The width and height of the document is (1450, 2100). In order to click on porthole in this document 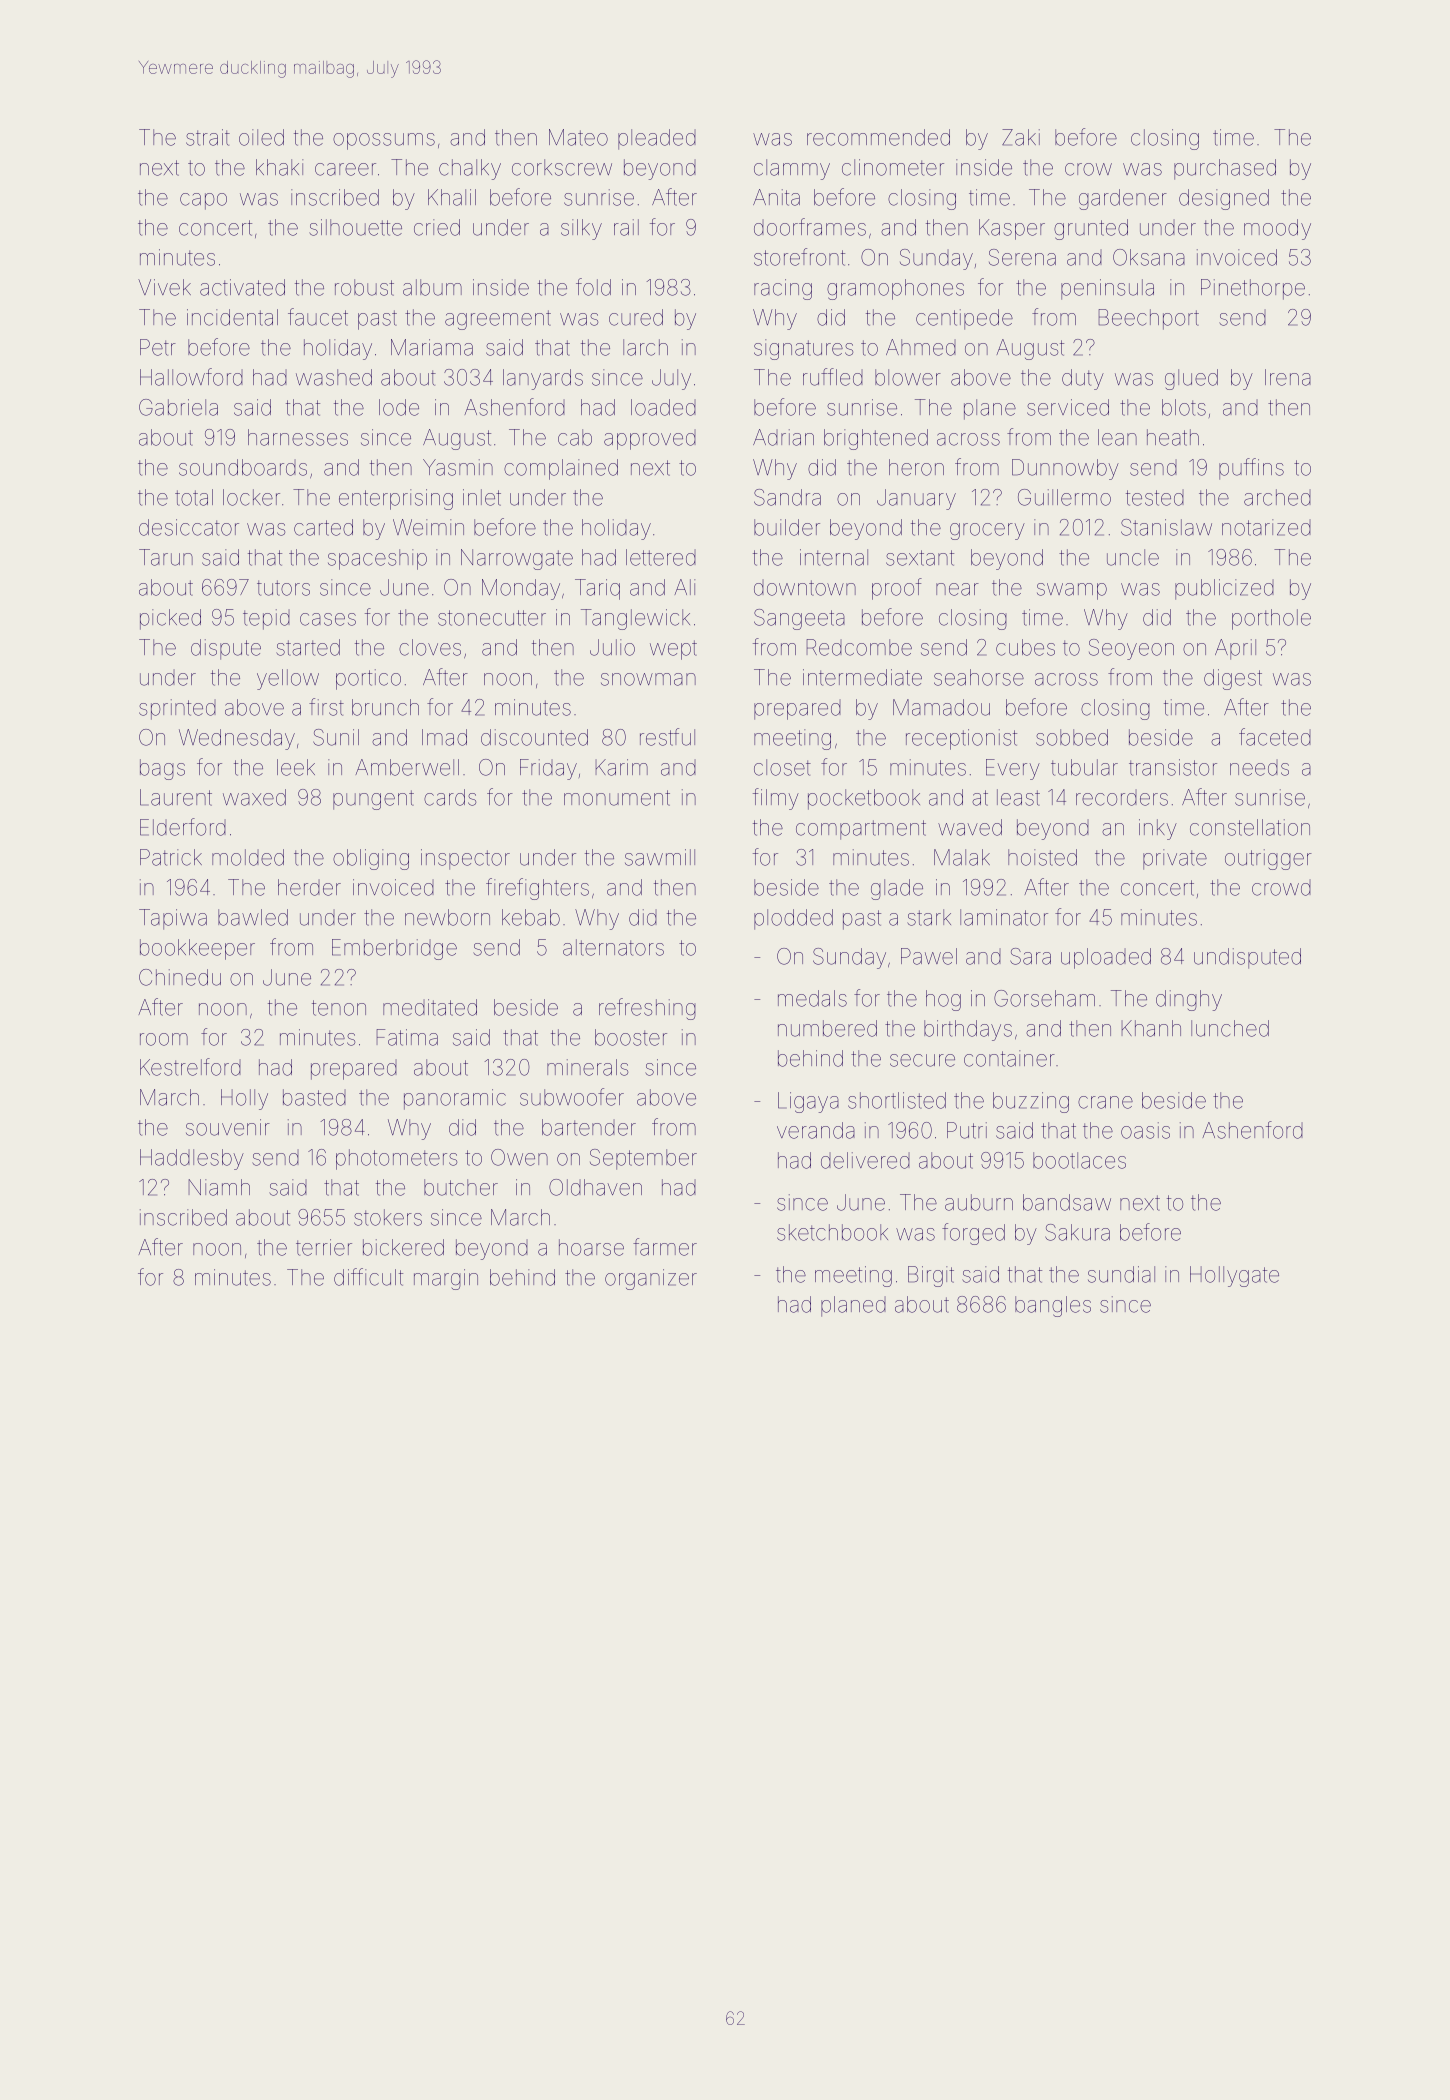, I will do `click(1271, 619)`.
